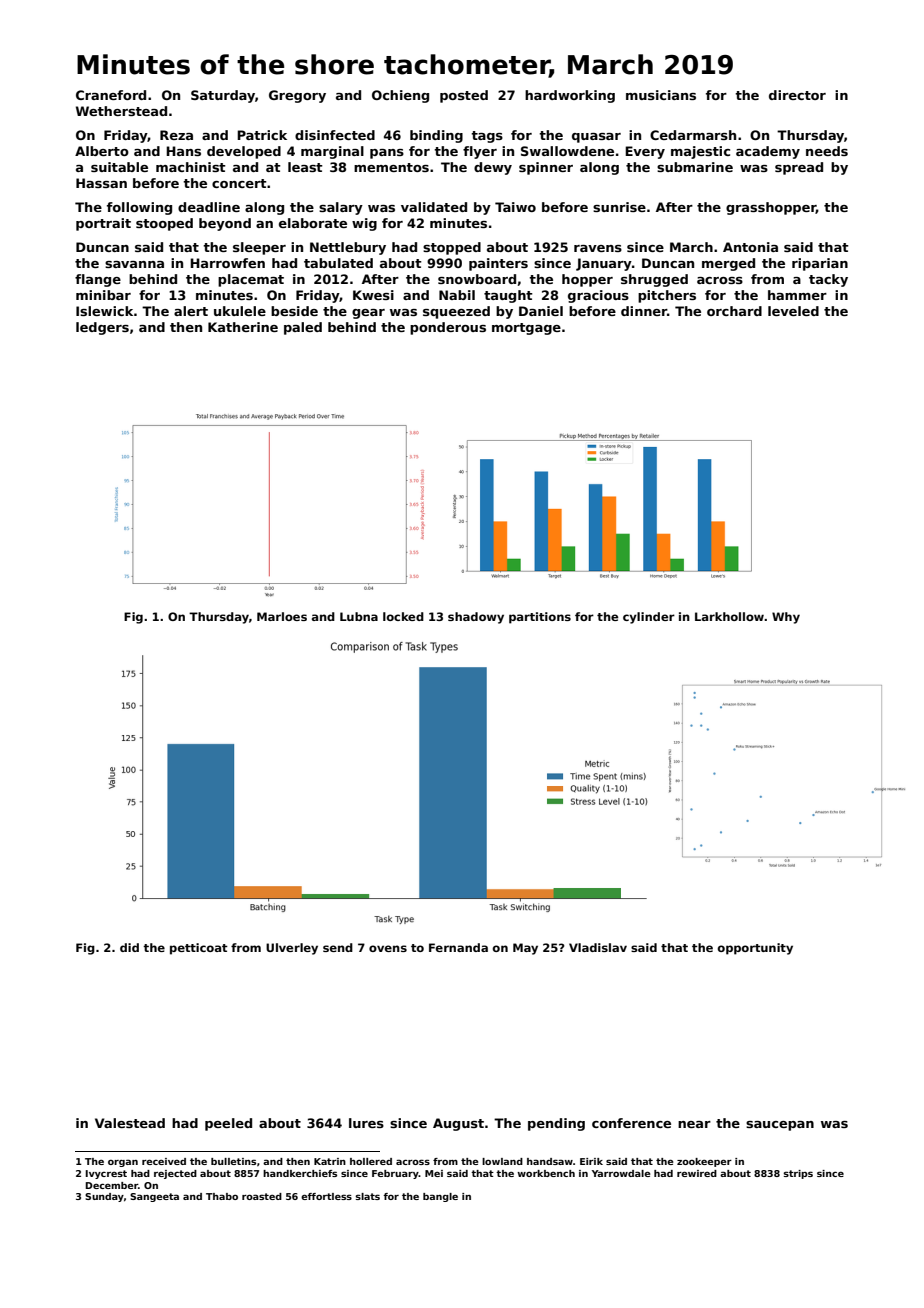 This page has height=1308, width=924. What do you see at coordinates (786, 618) in the page?
I see `Why` at bounding box center [786, 618].
